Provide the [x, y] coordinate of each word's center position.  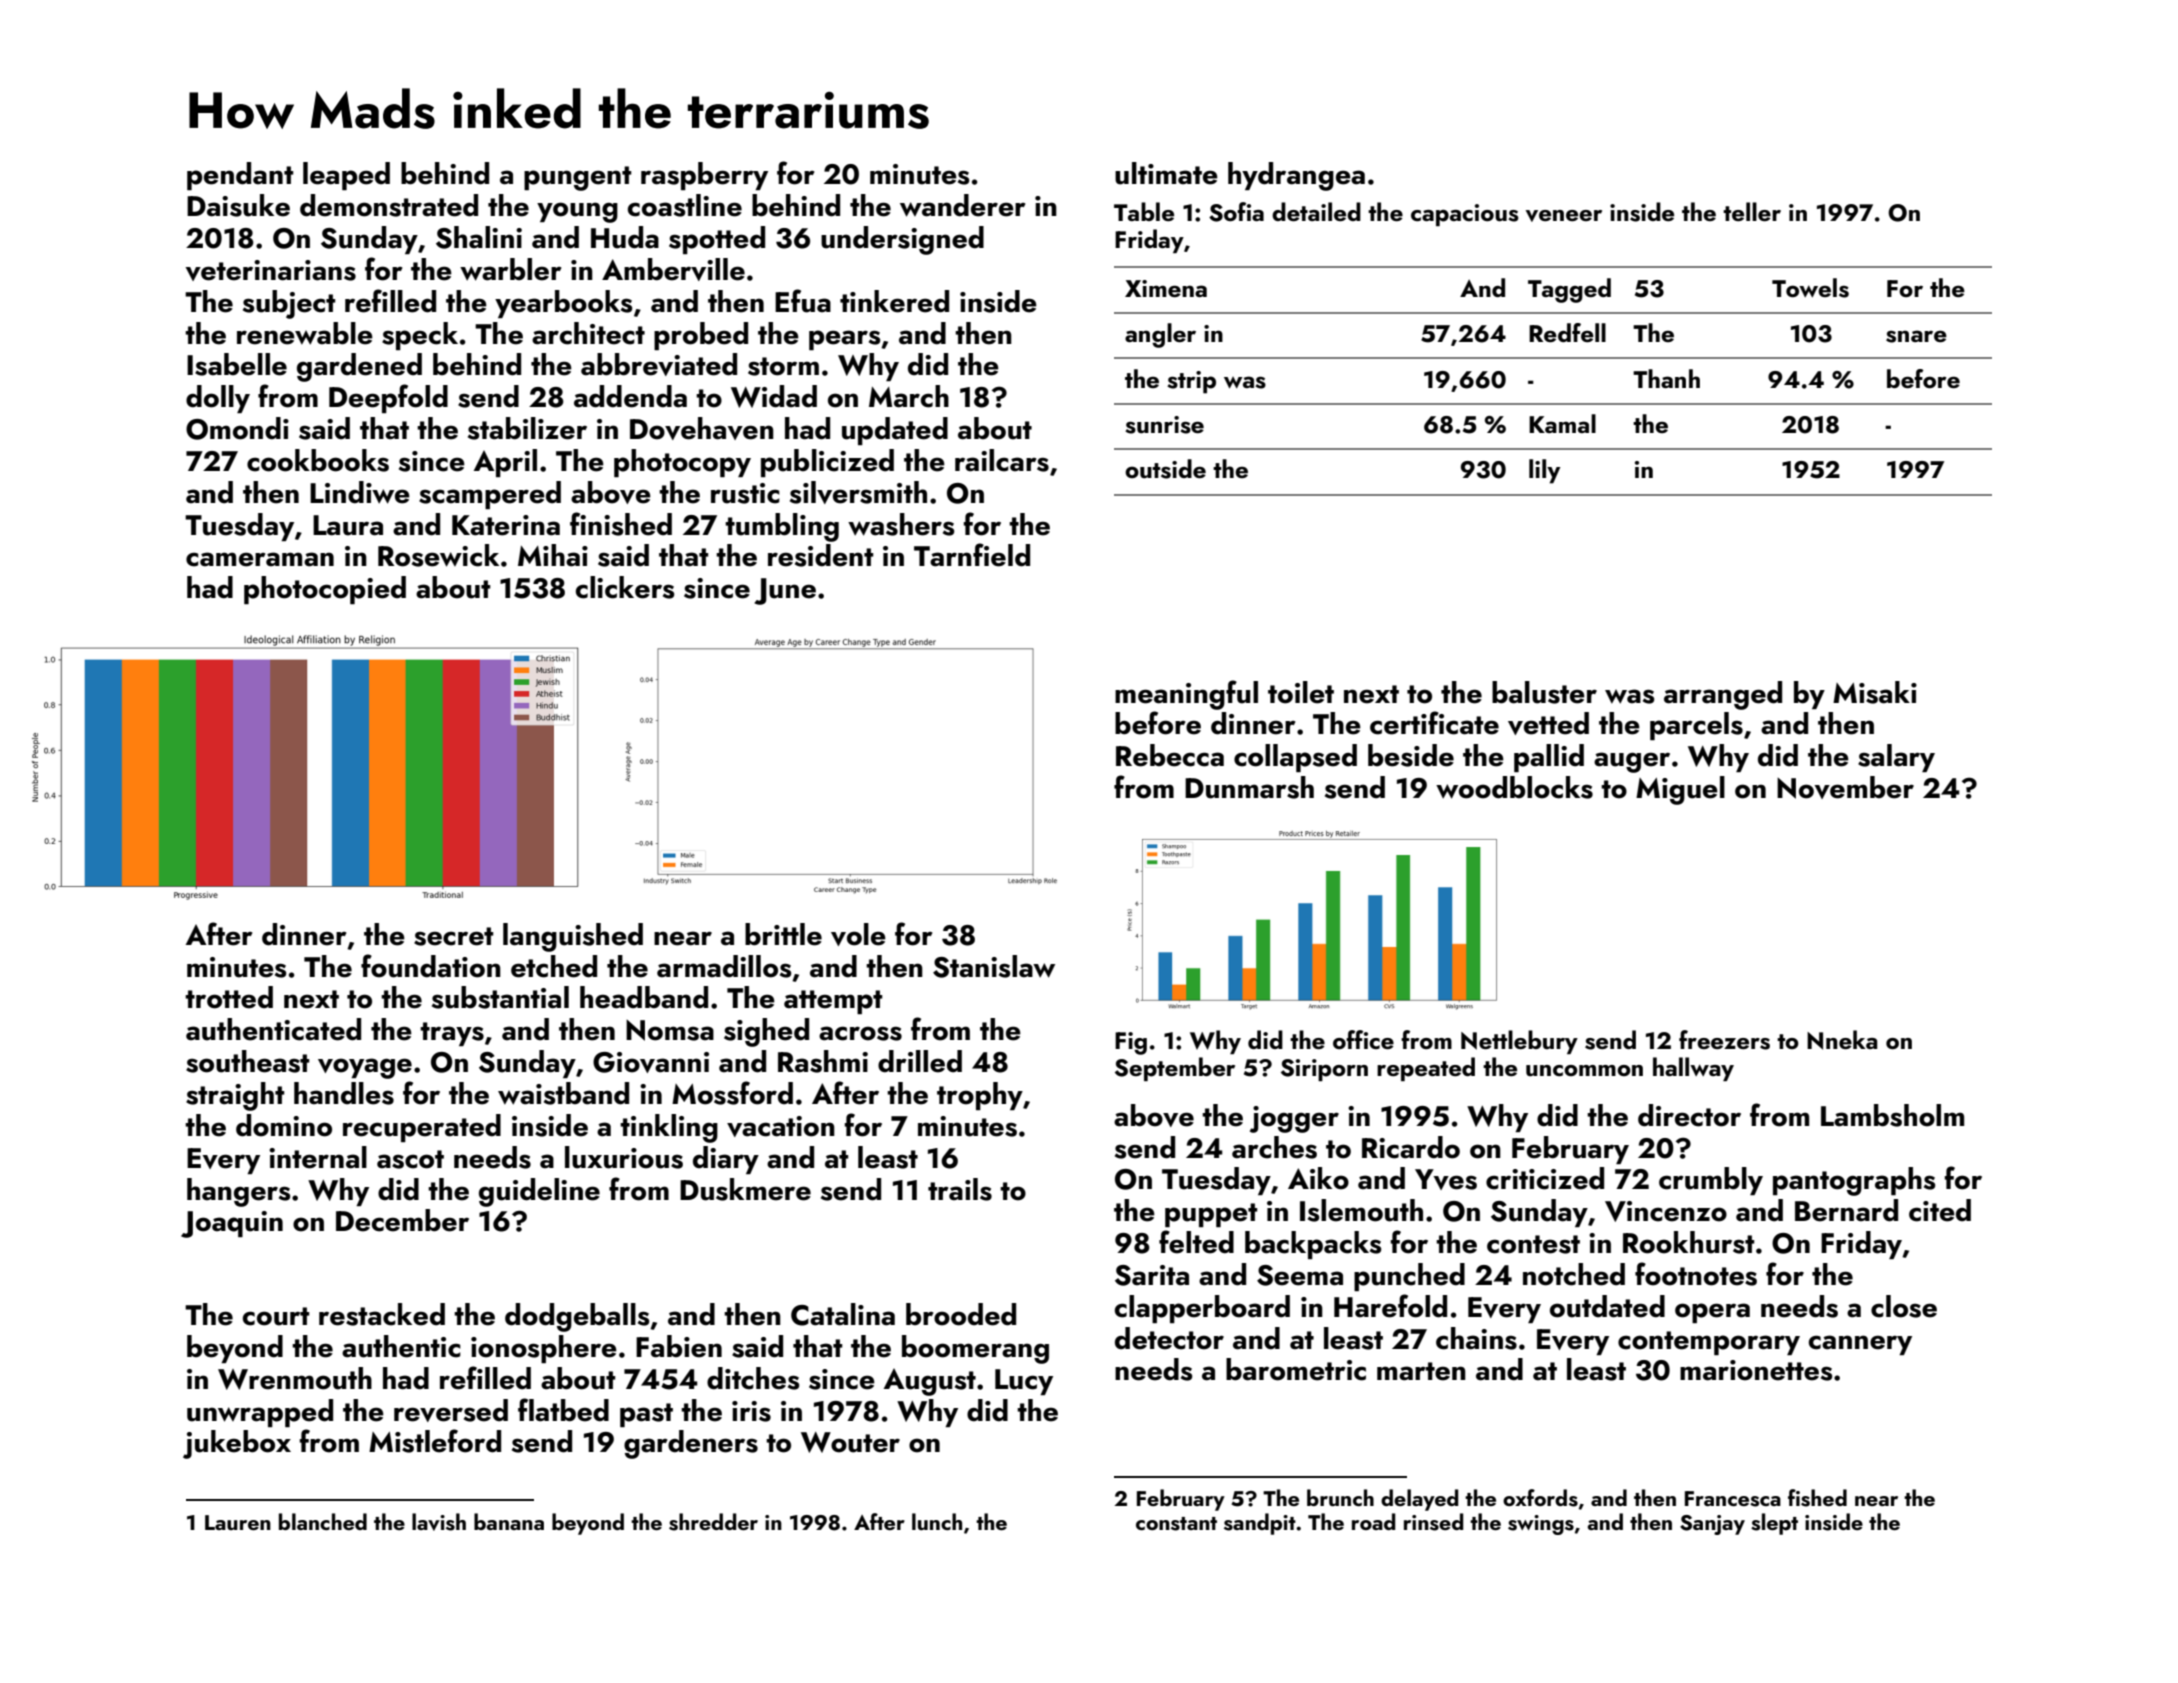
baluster [1544, 692]
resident [821, 555]
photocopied [325, 590]
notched [1574, 1274]
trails [960, 1189]
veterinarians [270, 270]
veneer [1564, 216]
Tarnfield [972, 555]
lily [1544, 471]
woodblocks [1514, 787]
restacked [382, 1314]
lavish [439, 1522]
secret [454, 936]
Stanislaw [994, 966]
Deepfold [388, 398]
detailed [1316, 211]
